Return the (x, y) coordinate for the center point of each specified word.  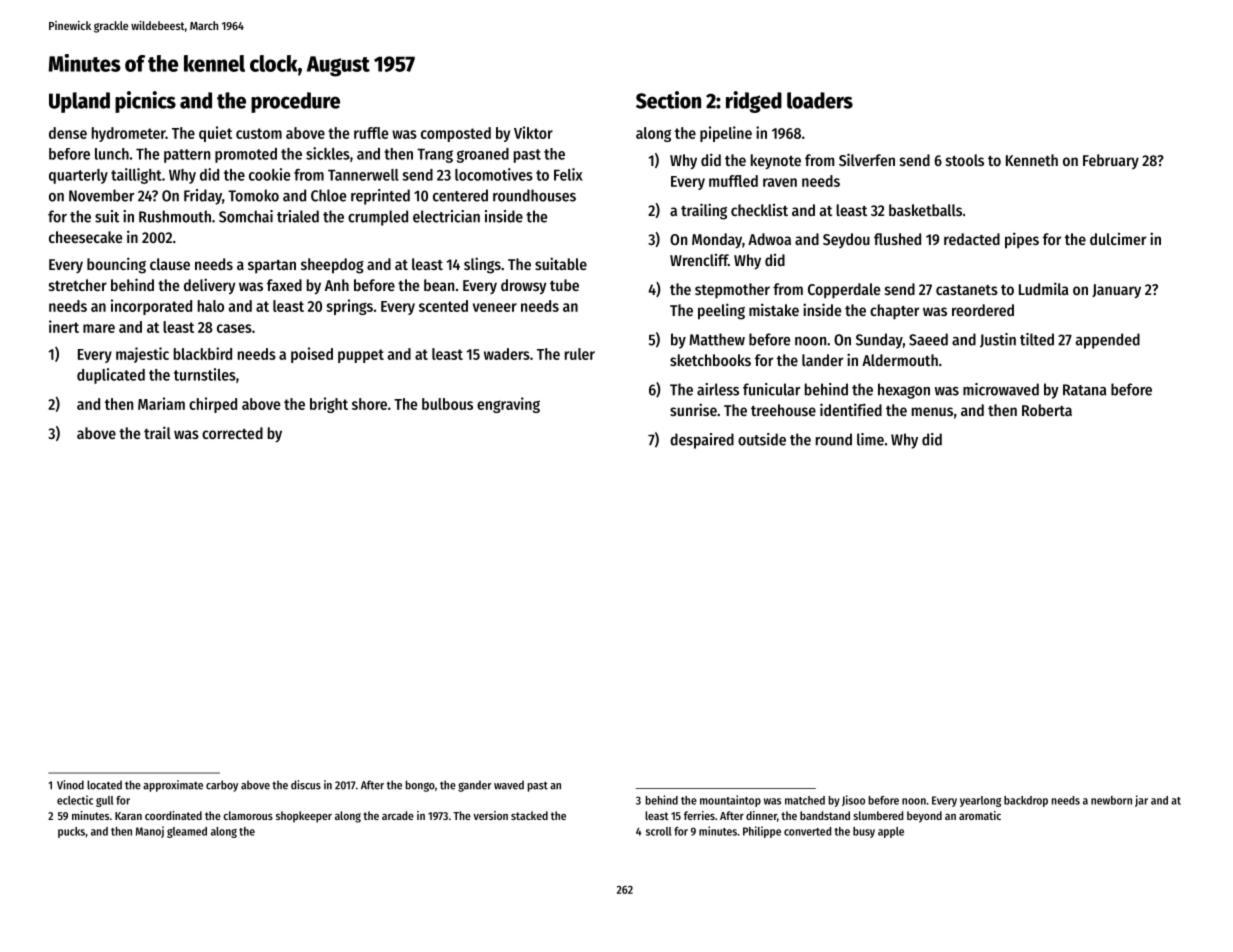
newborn (1111, 800)
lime (870, 439)
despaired (702, 441)
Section (668, 100)
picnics (145, 102)
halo (211, 306)
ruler (580, 354)
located (104, 785)
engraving (508, 405)
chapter (894, 312)
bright (329, 405)
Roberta (1047, 410)
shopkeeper (304, 817)
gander (475, 786)
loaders (820, 100)
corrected (232, 433)
